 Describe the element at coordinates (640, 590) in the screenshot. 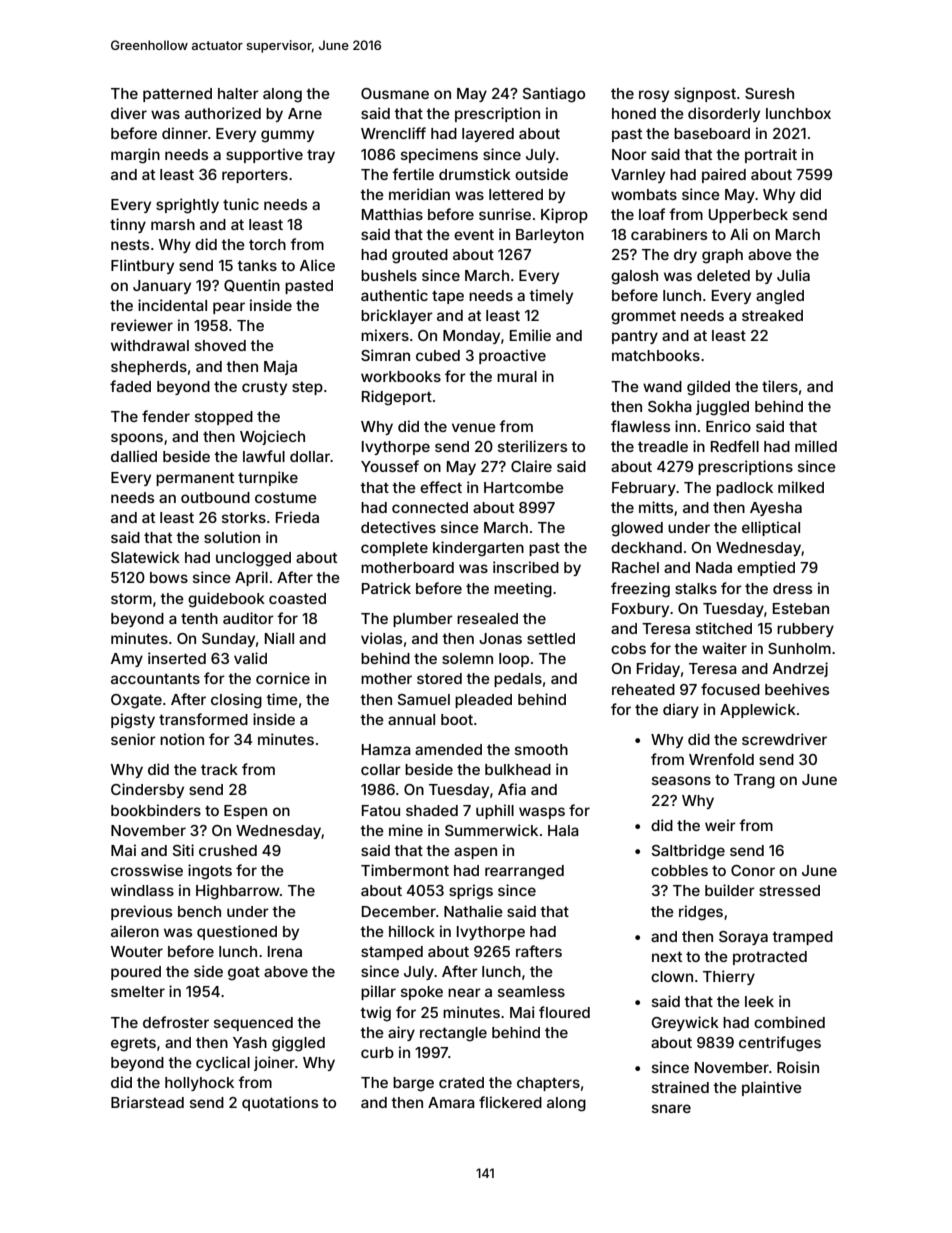

I see `freezing` at that location.
